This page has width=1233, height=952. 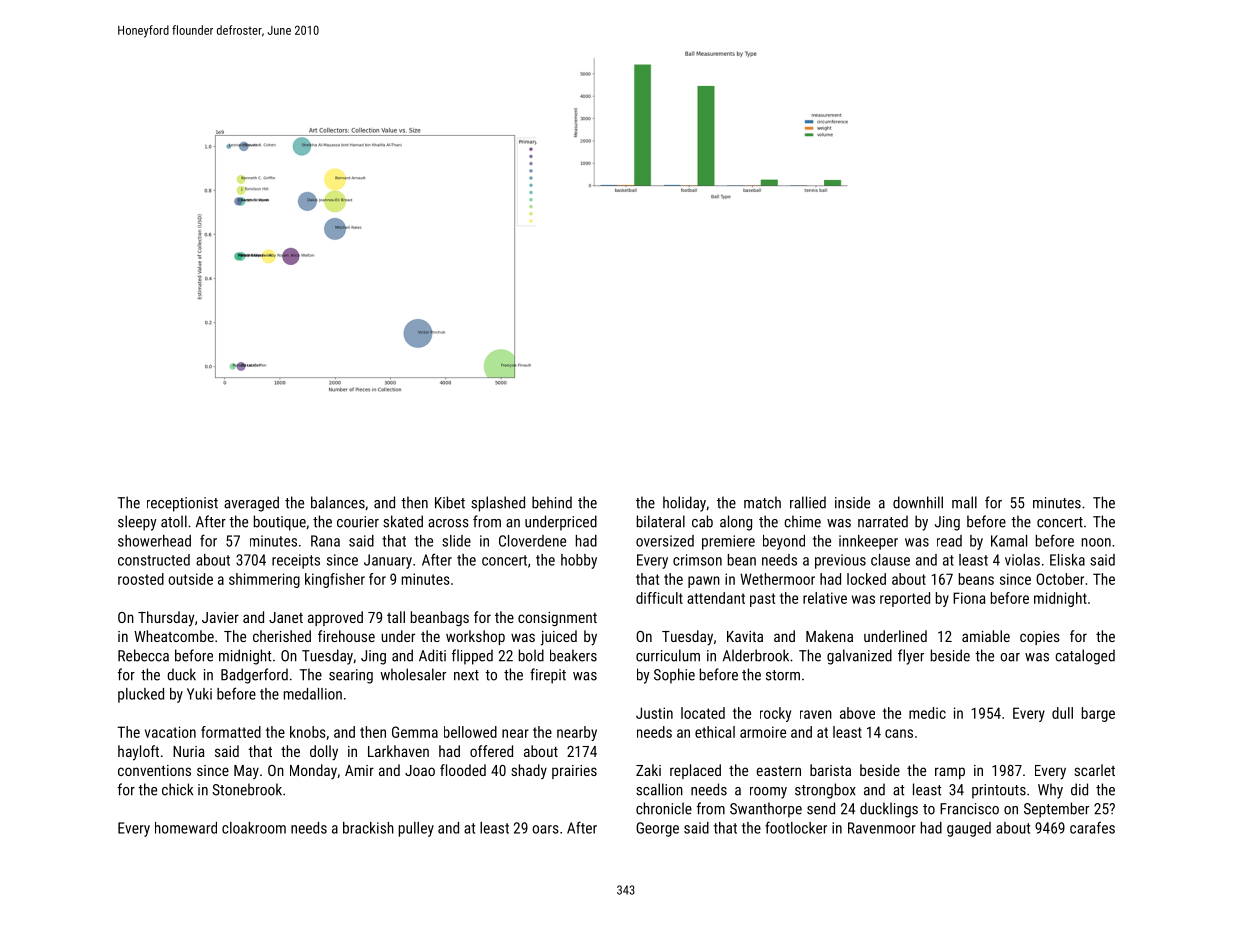 I want to click on pawn, so click(x=704, y=582).
